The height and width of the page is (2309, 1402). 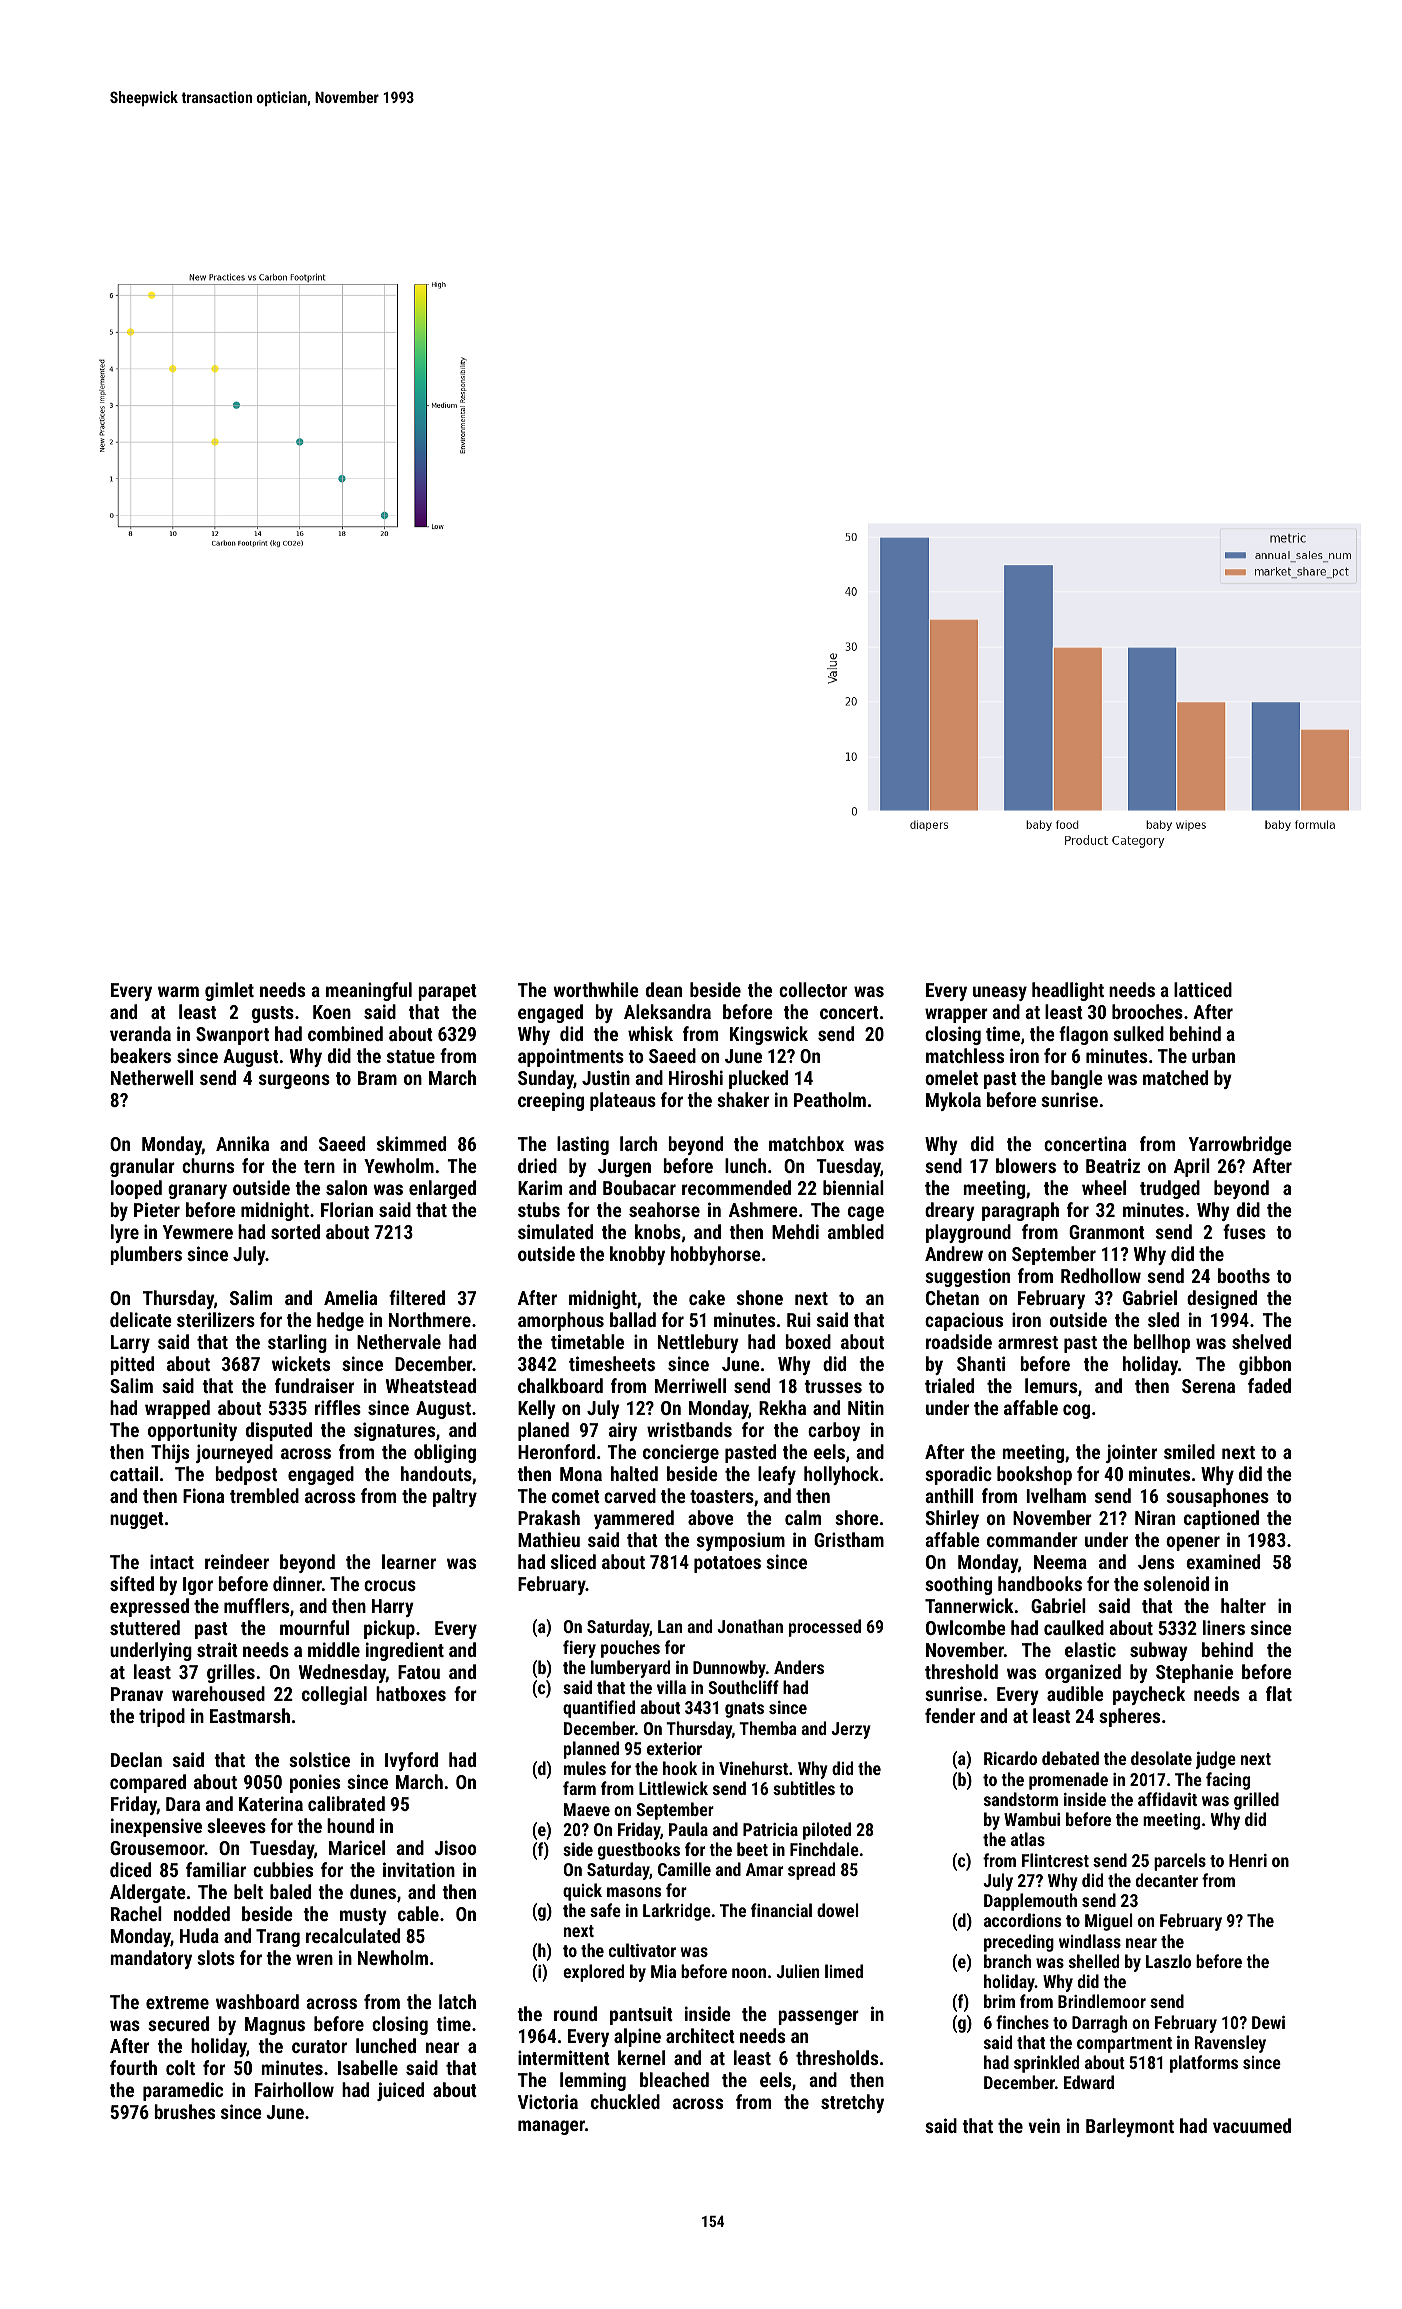 What do you see at coordinates (781, 1910) in the page?
I see `financial` at bounding box center [781, 1910].
